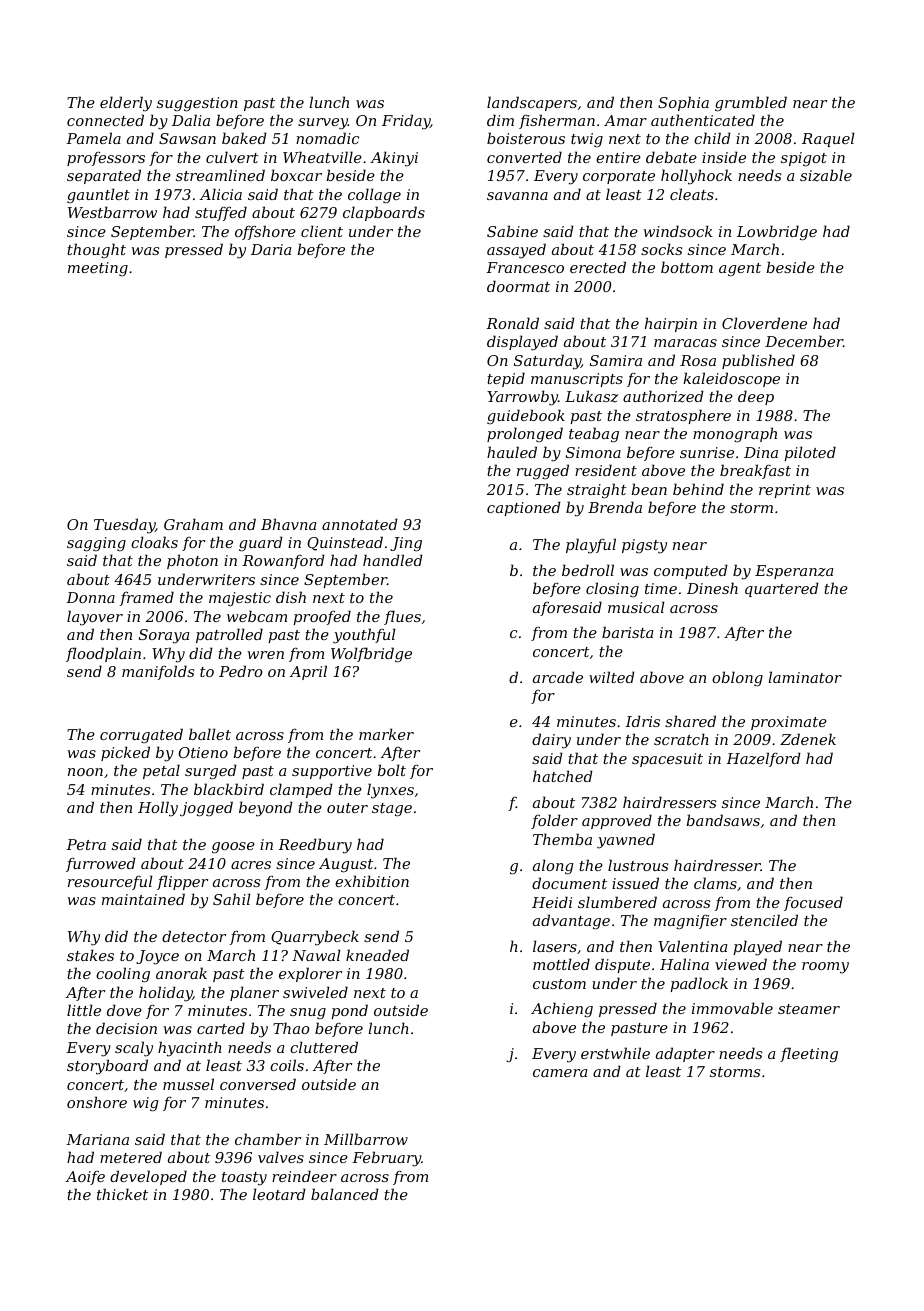 This page has height=1311, width=924. Describe the element at coordinates (391, 770) in the page. I see `bolt` at that location.
